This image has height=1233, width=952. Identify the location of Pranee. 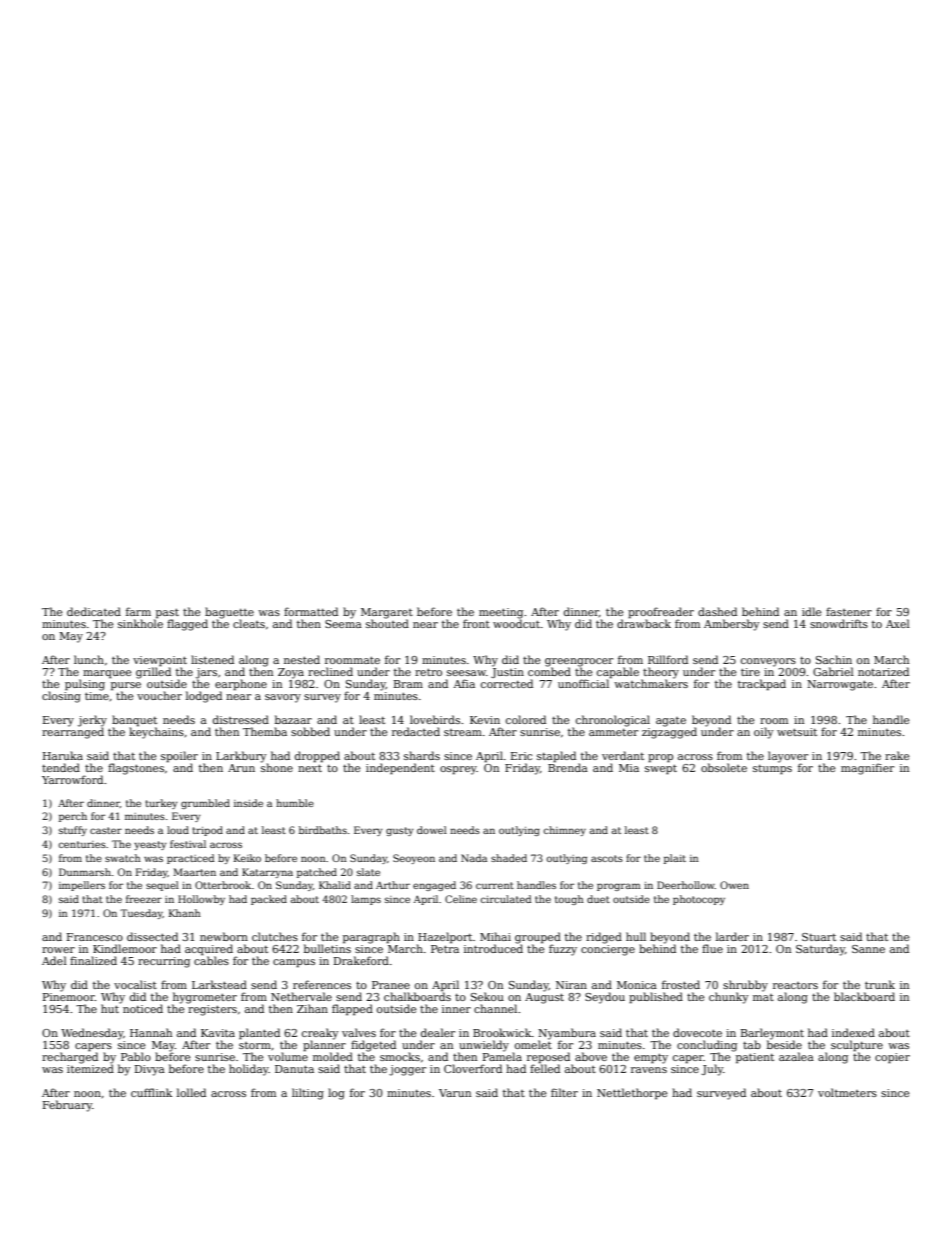
(391, 985).
